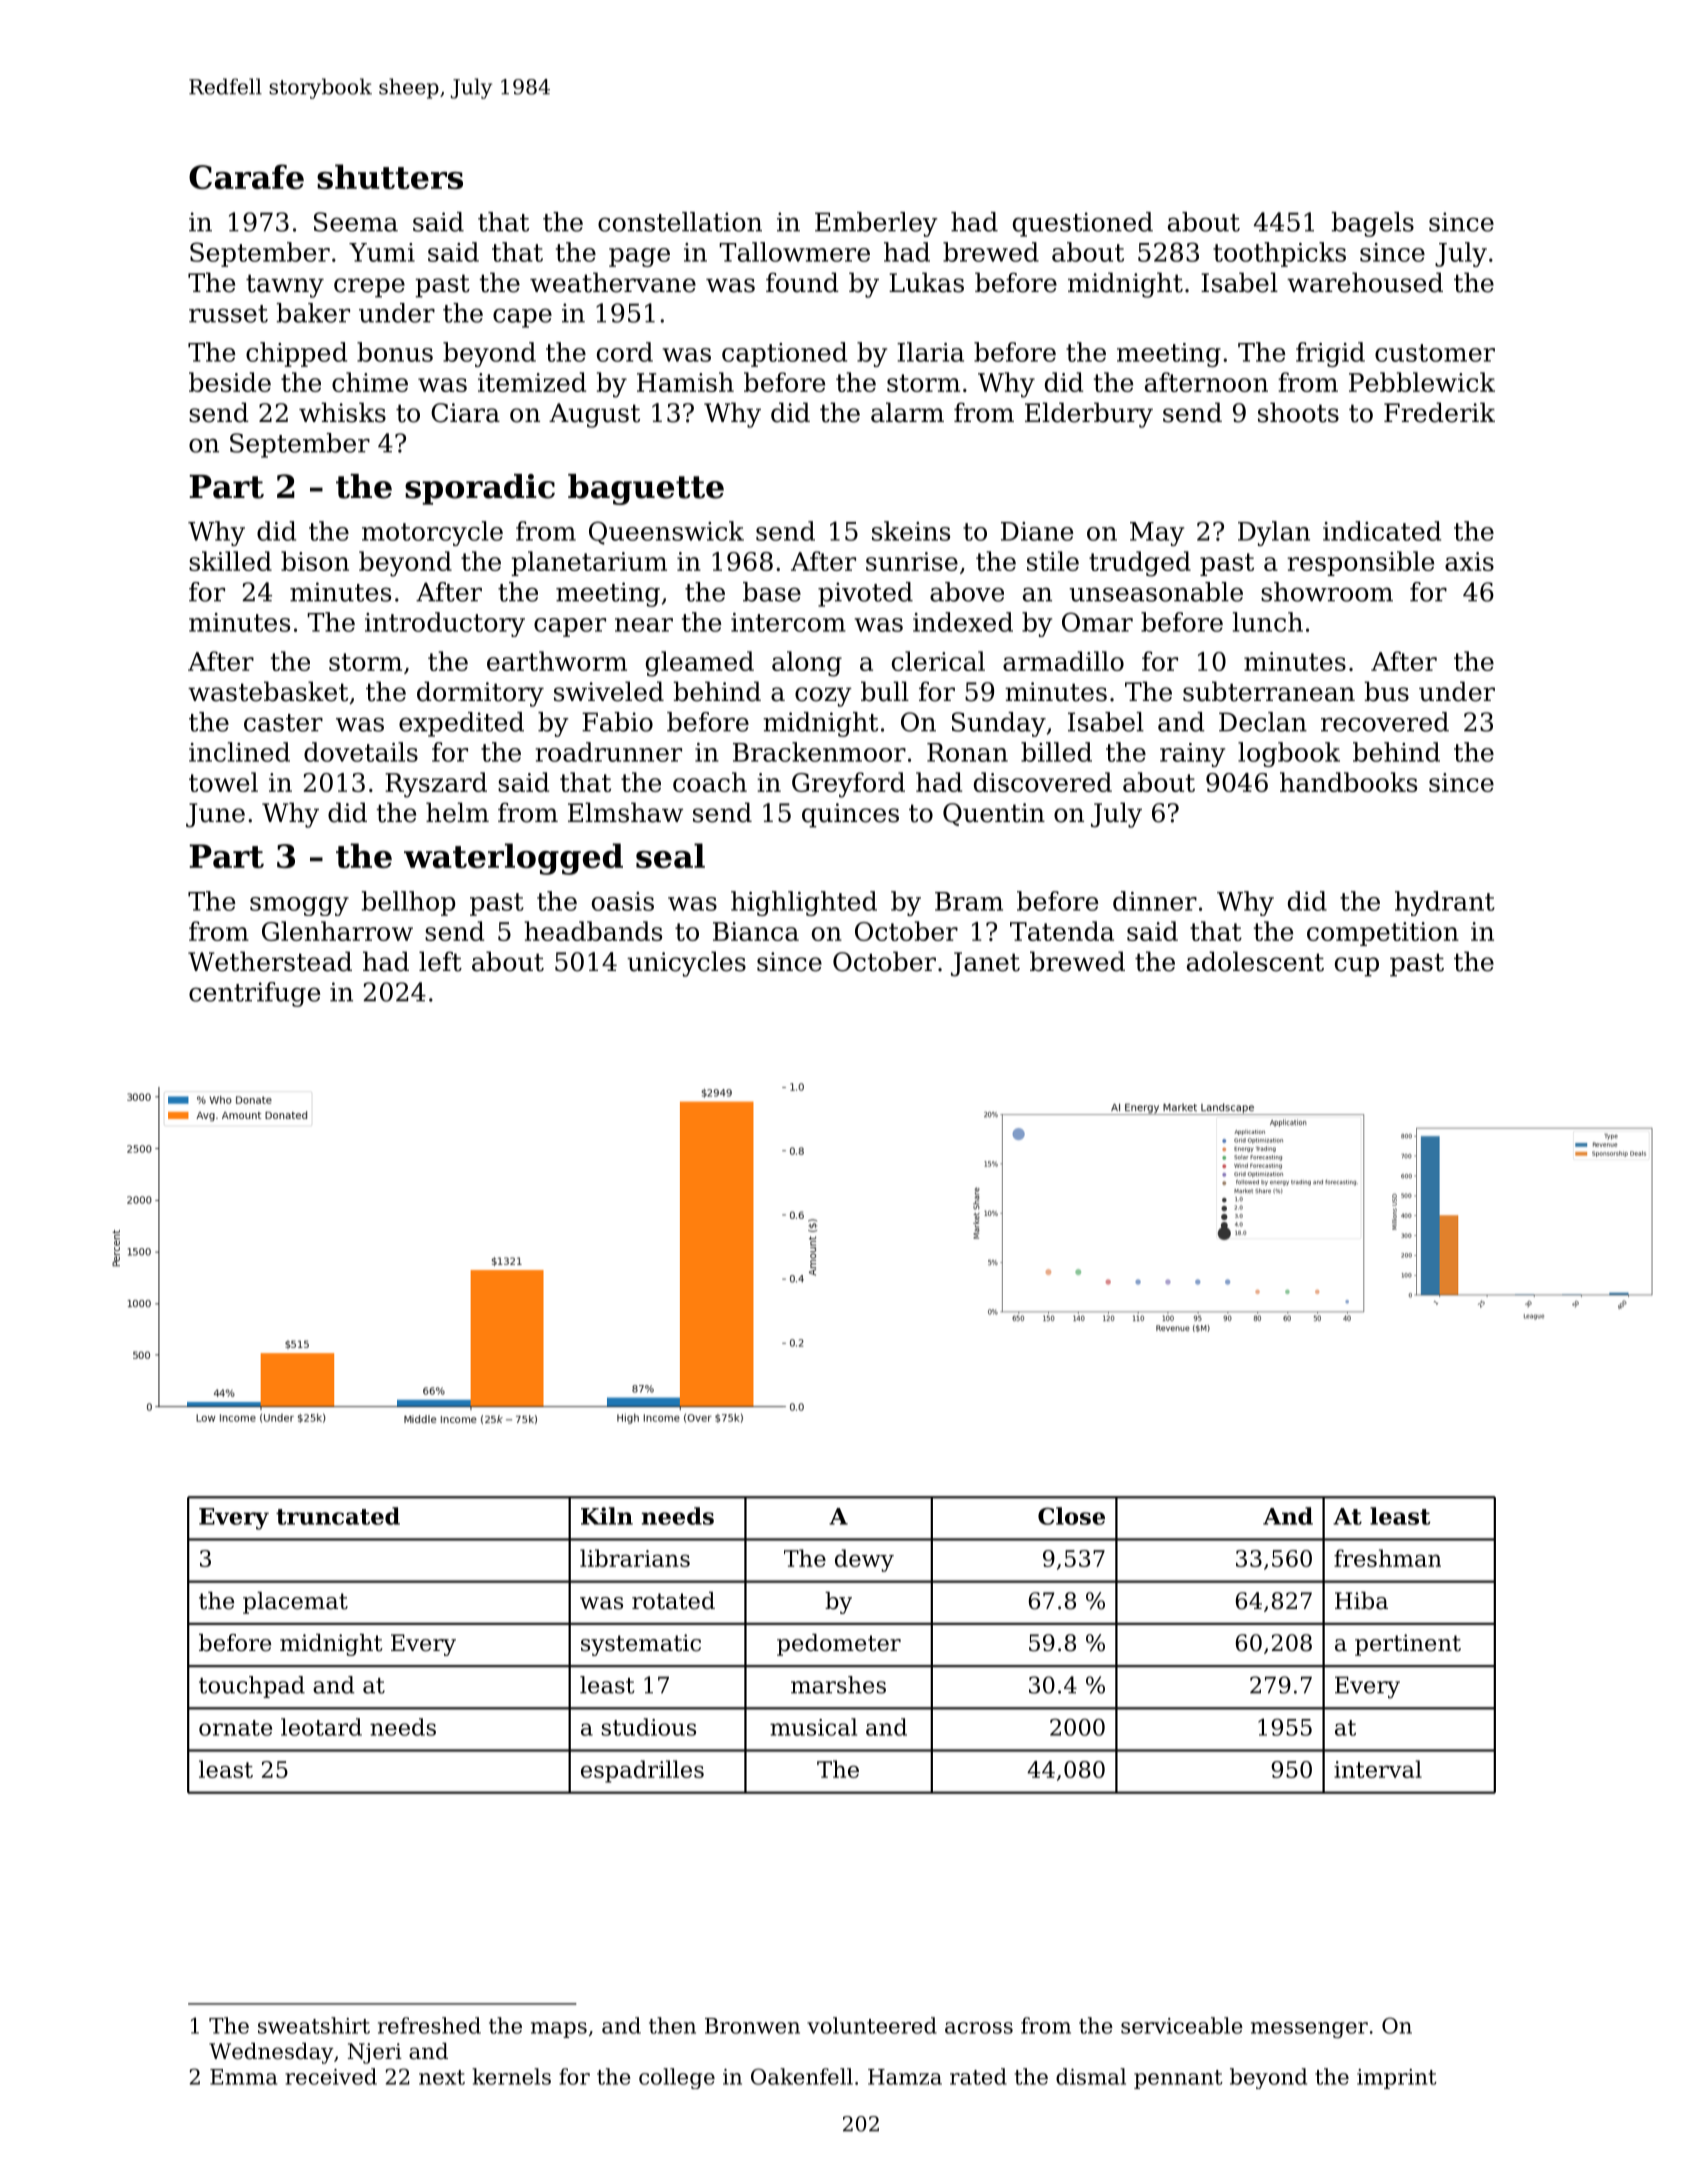 The width and height of the screenshot is (1683, 2178). Describe the element at coordinates (442, 2077) in the screenshot. I see `next` at that location.
